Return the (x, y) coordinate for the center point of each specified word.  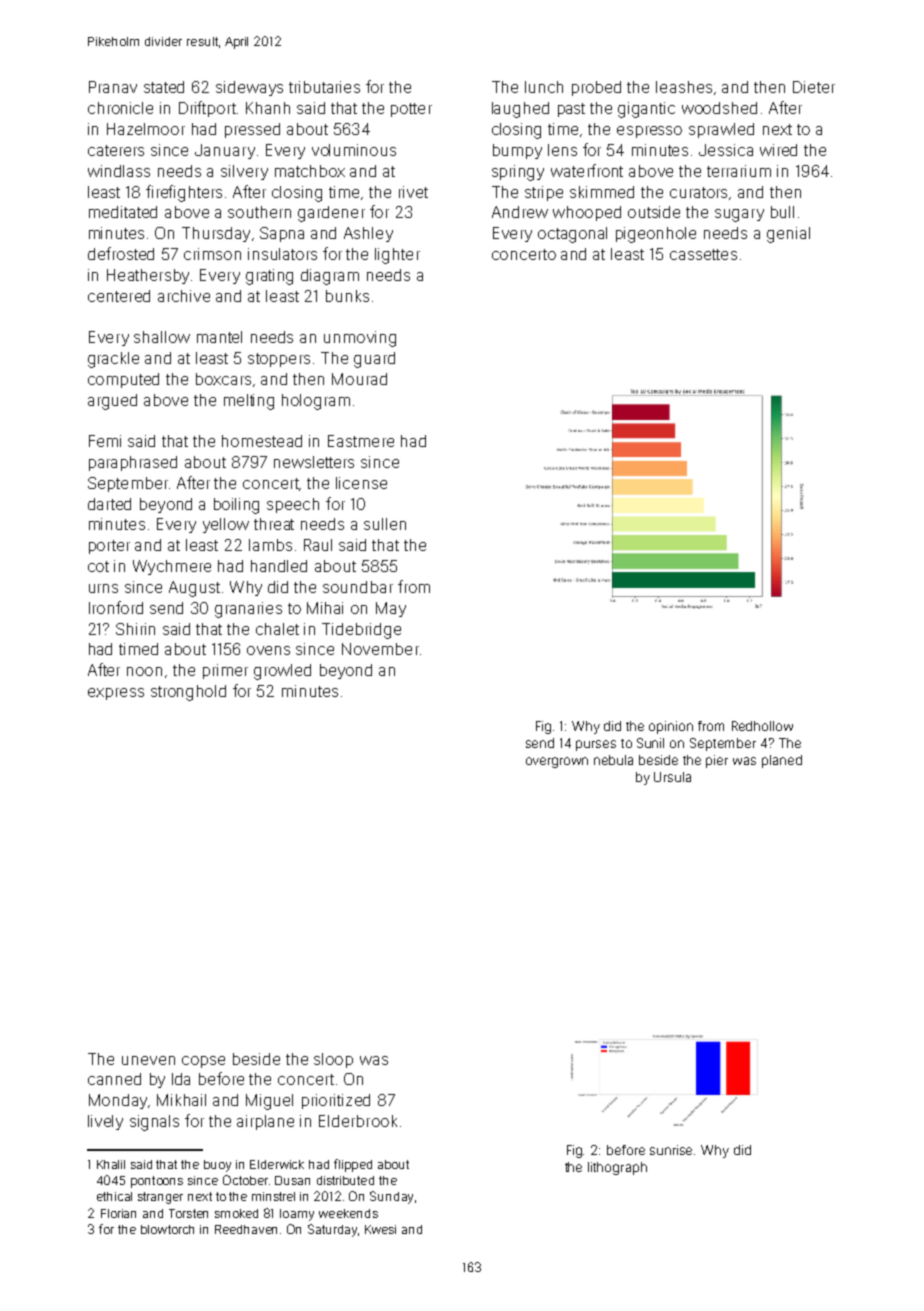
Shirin (135, 629)
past (571, 110)
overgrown (557, 762)
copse (203, 1062)
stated (164, 87)
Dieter (814, 87)
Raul (318, 545)
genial (788, 235)
